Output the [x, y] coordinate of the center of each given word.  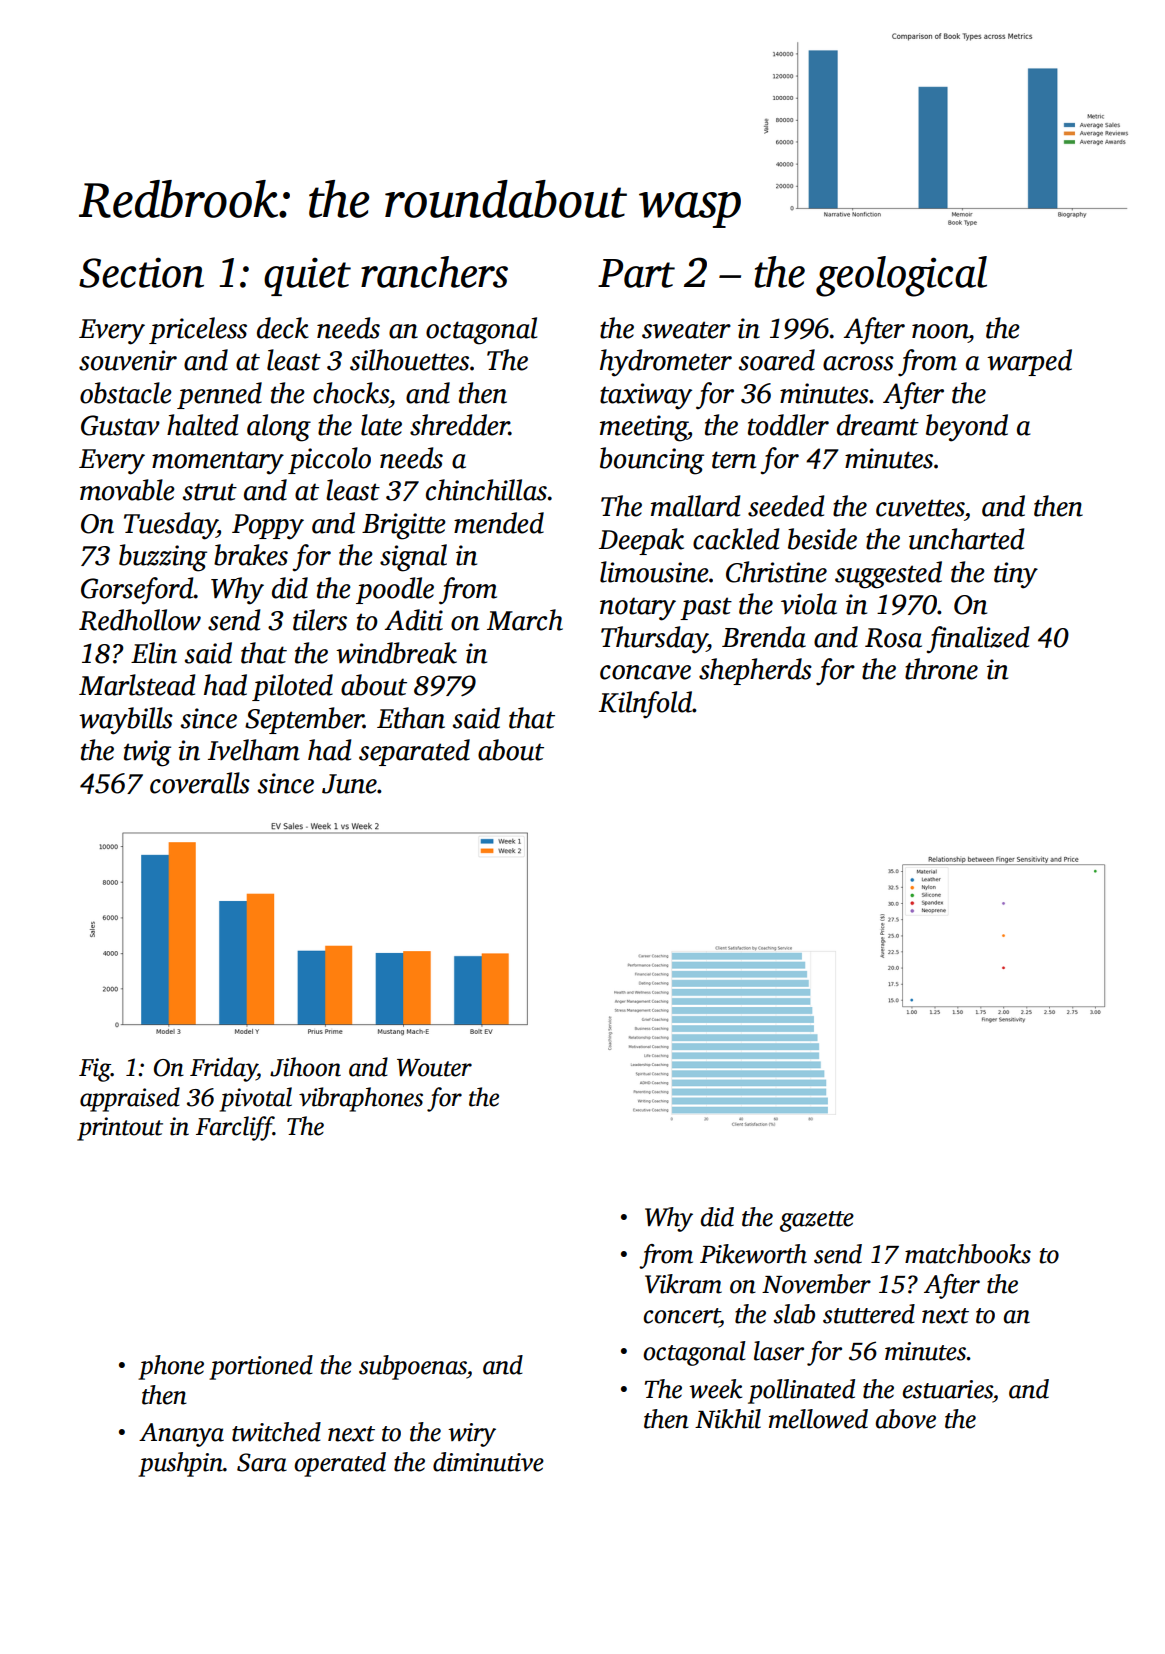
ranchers [434, 272]
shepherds [755, 671]
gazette [817, 1221]
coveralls [200, 783]
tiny [1016, 575]
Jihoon [305, 1067]
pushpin [180, 1464]
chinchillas [486, 490]
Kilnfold [645, 705]
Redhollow [140, 620]
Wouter [434, 1068]
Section [141, 272]
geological [901, 276]
